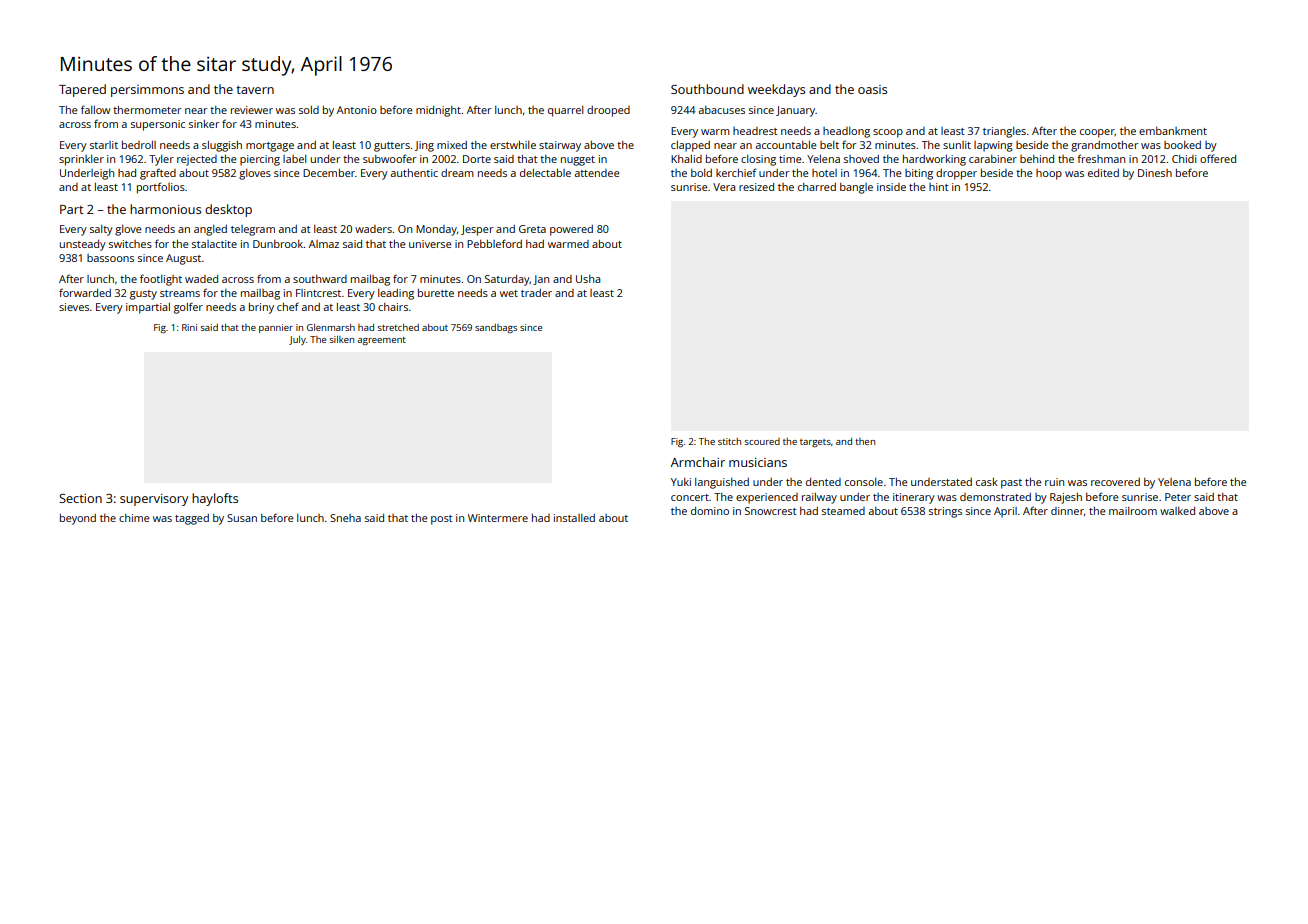 Image resolution: width=1308 pixels, height=924 pixels. Describe the element at coordinates (1004, 132) in the document. I see `triangles` at that location.
